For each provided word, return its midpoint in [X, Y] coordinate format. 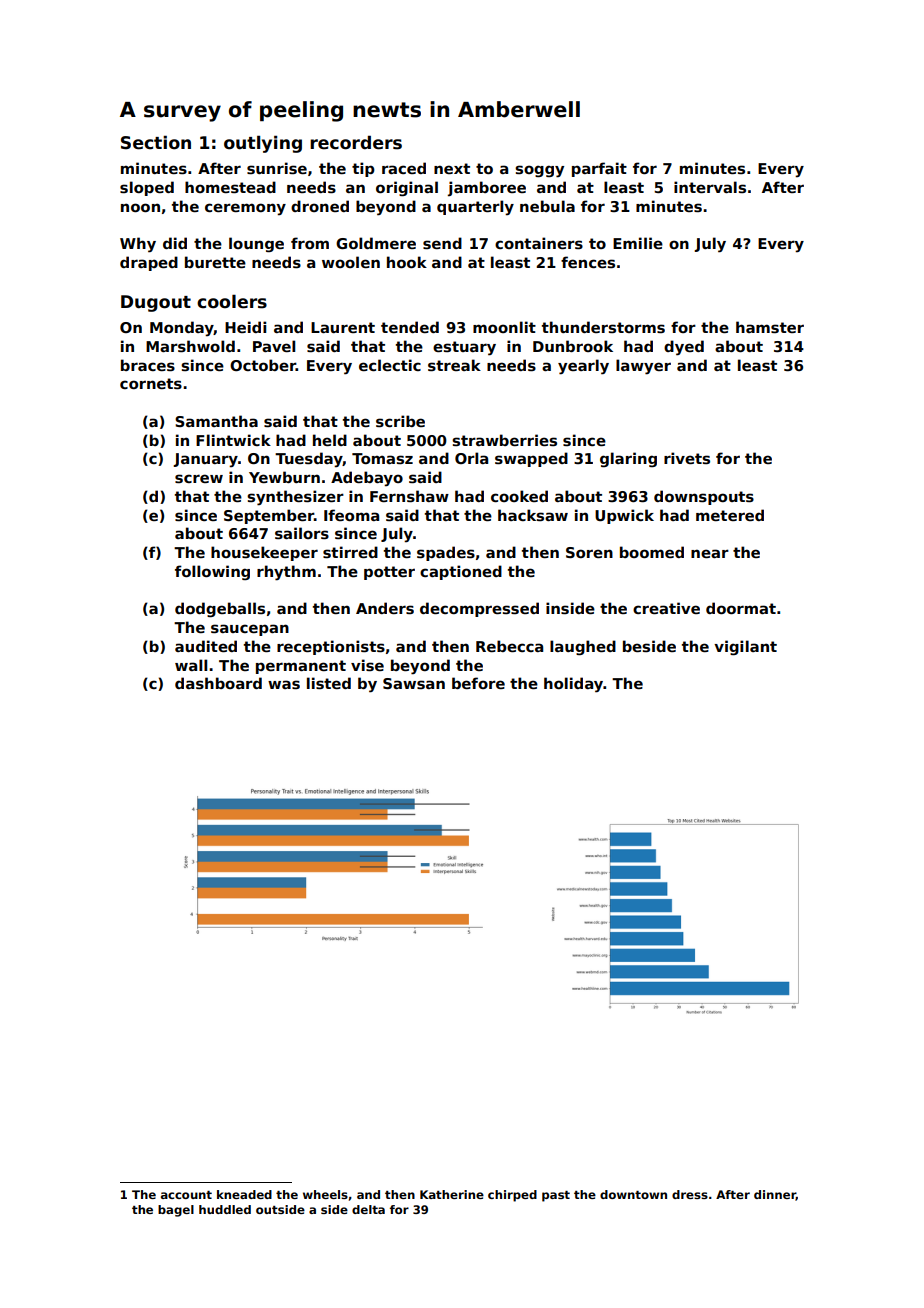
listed [329, 683]
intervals [710, 187]
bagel [176, 1211]
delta [368, 1209]
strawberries [504, 440]
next [452, 168]
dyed [684, 348]
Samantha [216, 421]
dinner [775, 1195]
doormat [741, 608]
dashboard [218, 683]
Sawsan [414, 683]
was [284, 684]
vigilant [745, 647]
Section [156, 142]
